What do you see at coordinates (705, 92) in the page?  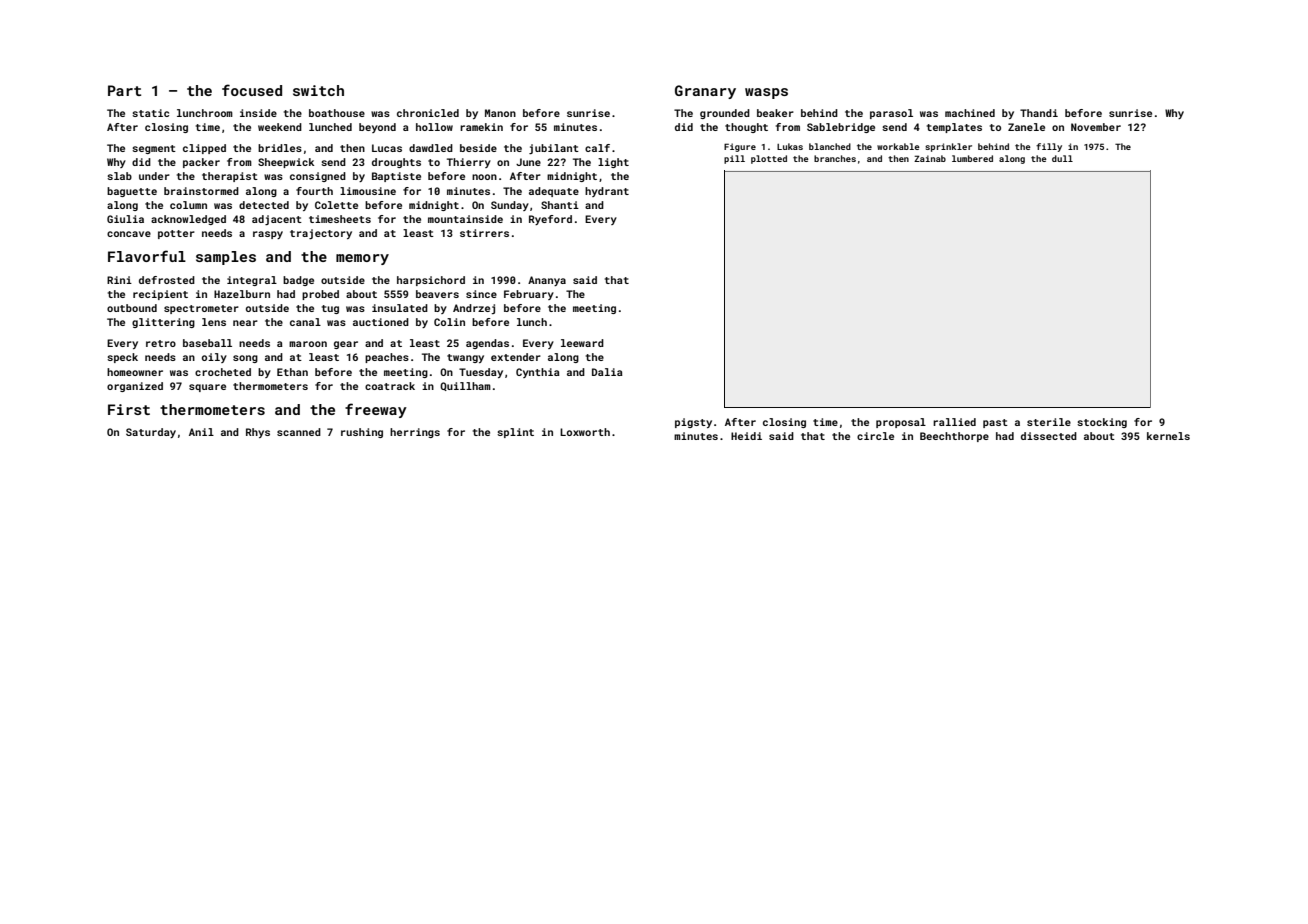 I see `Granary` at bounding box center [705, 92].
